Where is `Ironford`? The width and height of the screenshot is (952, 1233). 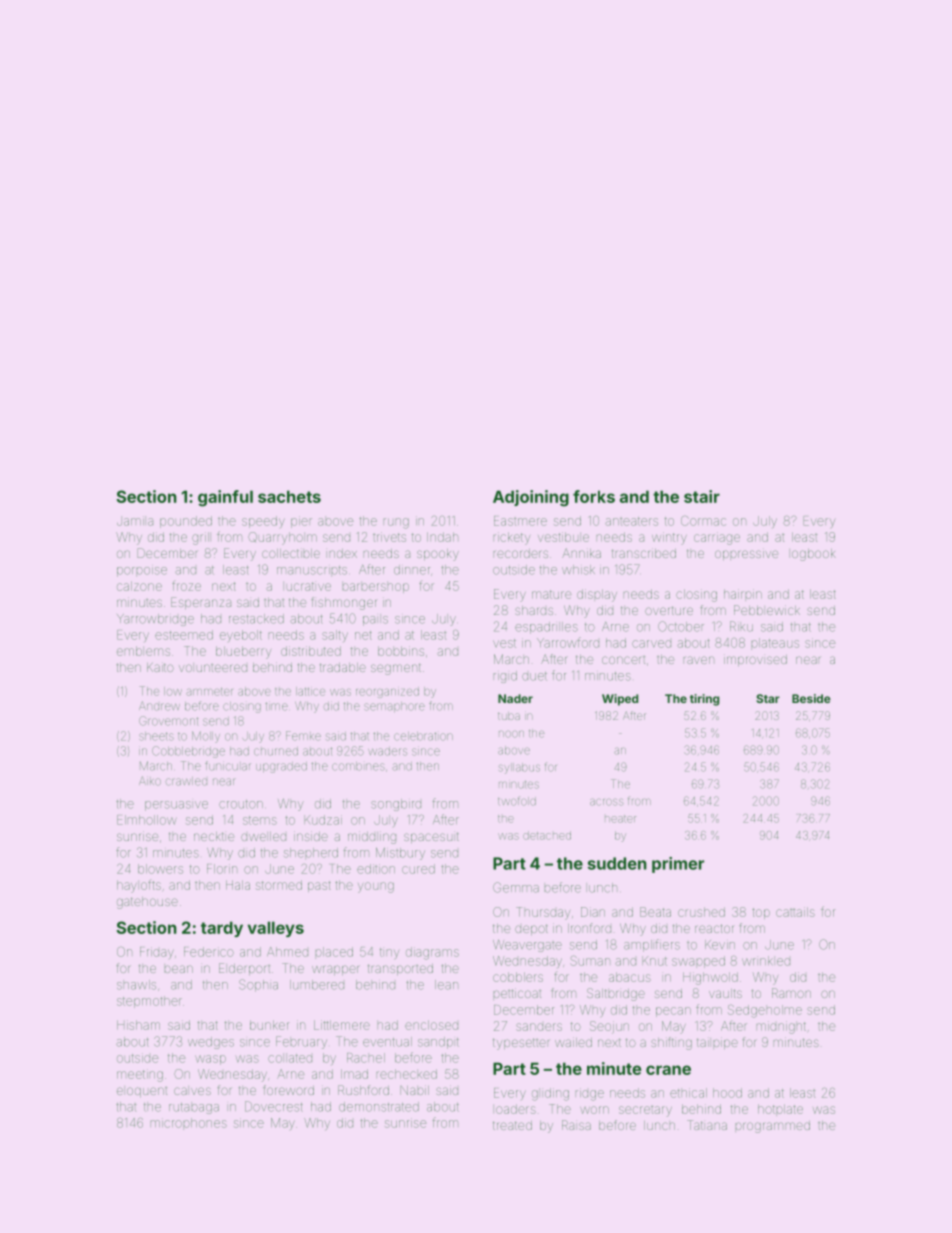 Ironford is located at coordinates (589, 928).
